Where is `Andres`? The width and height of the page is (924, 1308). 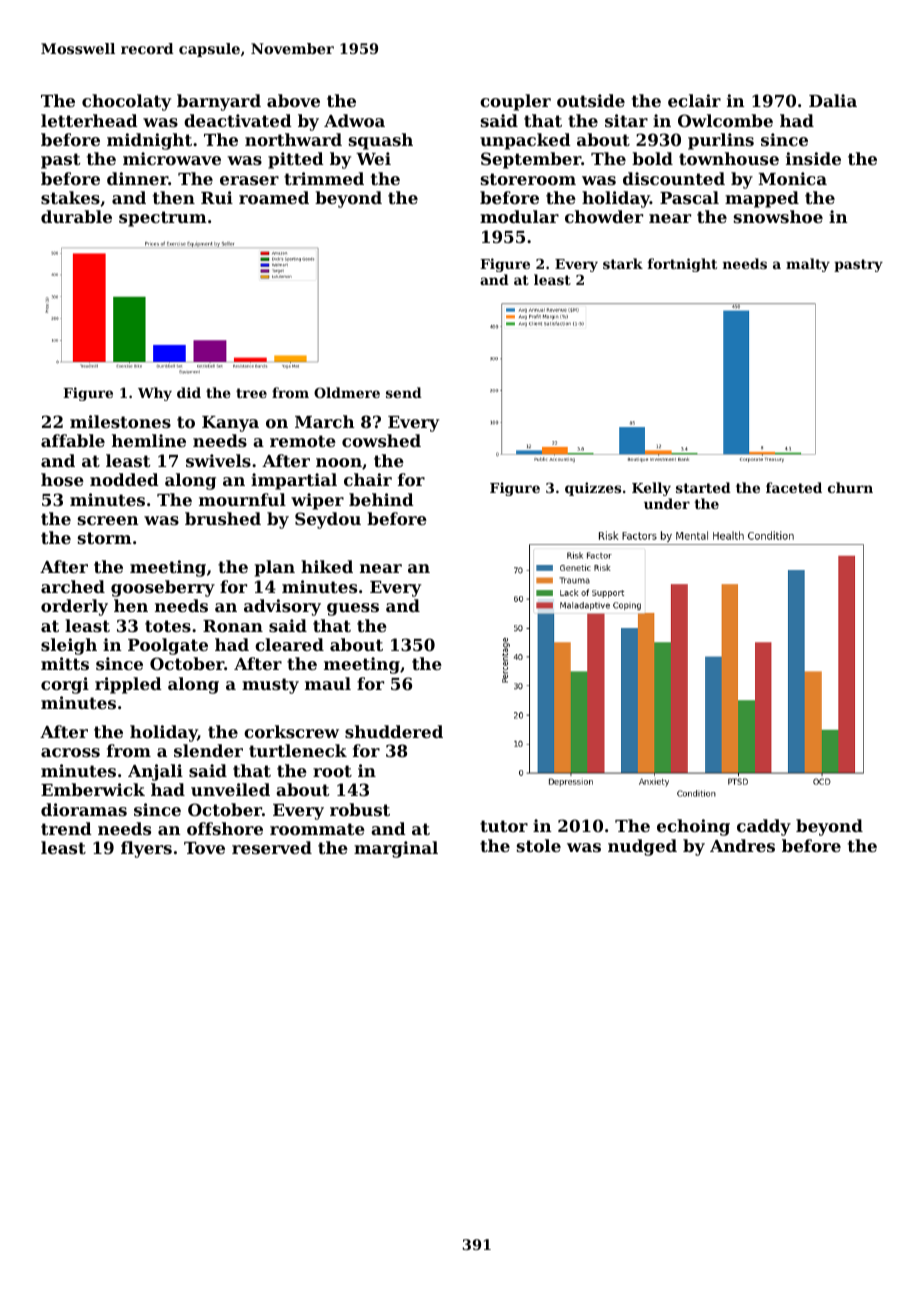 Andres is located at coordinates (742, 845).
